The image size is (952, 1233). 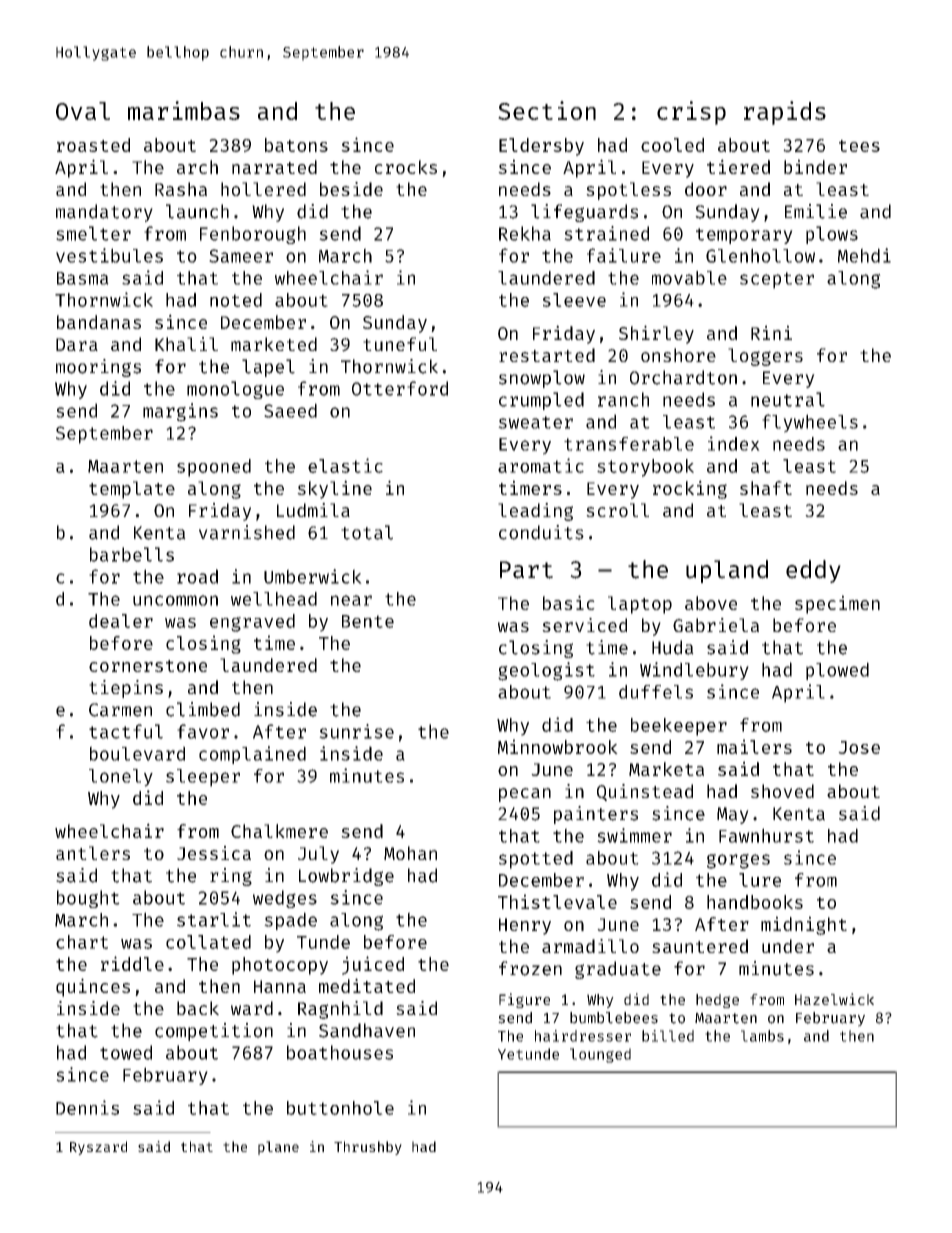 I want to click on Section, so click(x=547, y=110).
